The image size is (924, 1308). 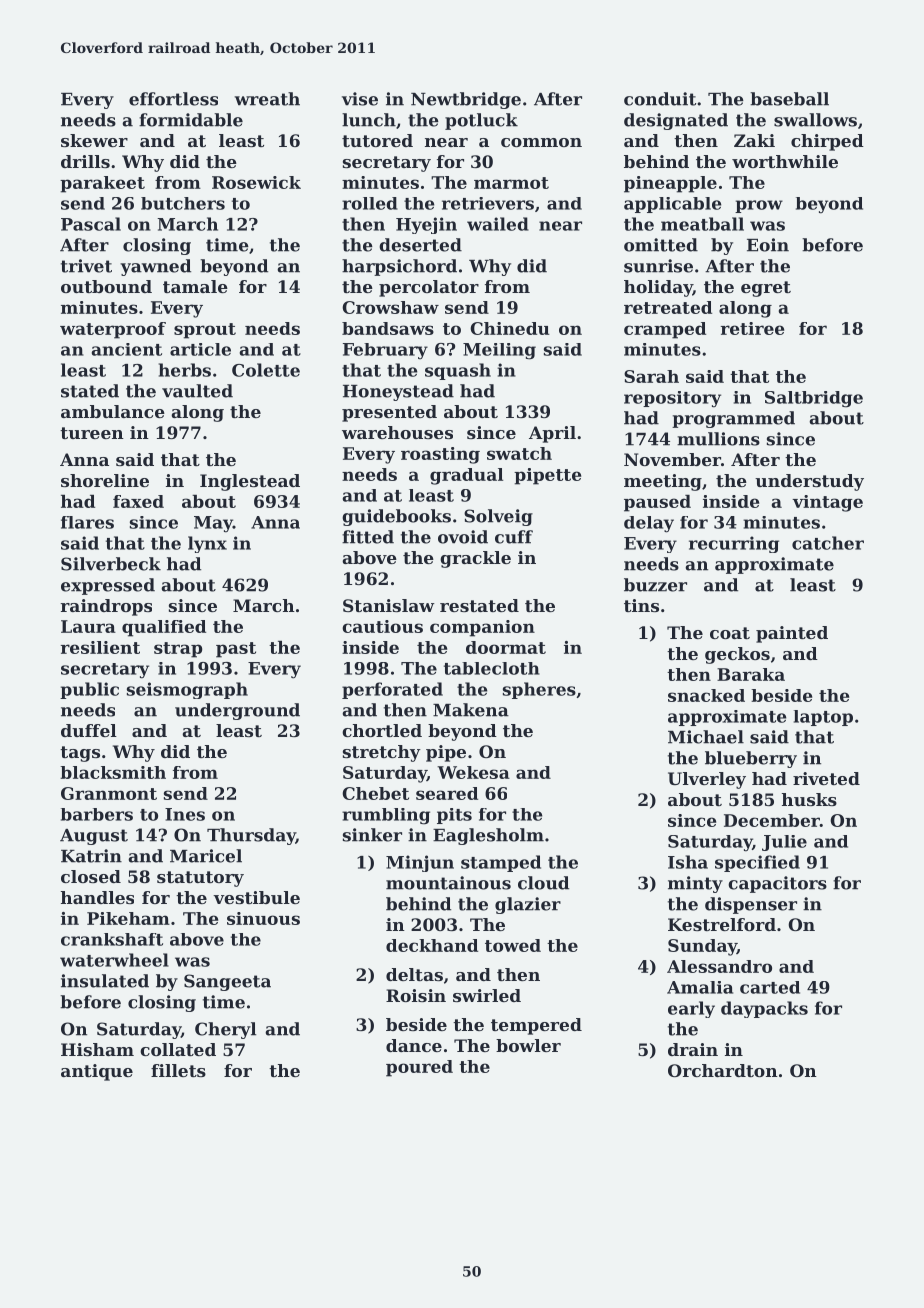 What do you see at coordinates (528, 1045) in the image?
I see `bowler` at bounding box center [528, 1045].
